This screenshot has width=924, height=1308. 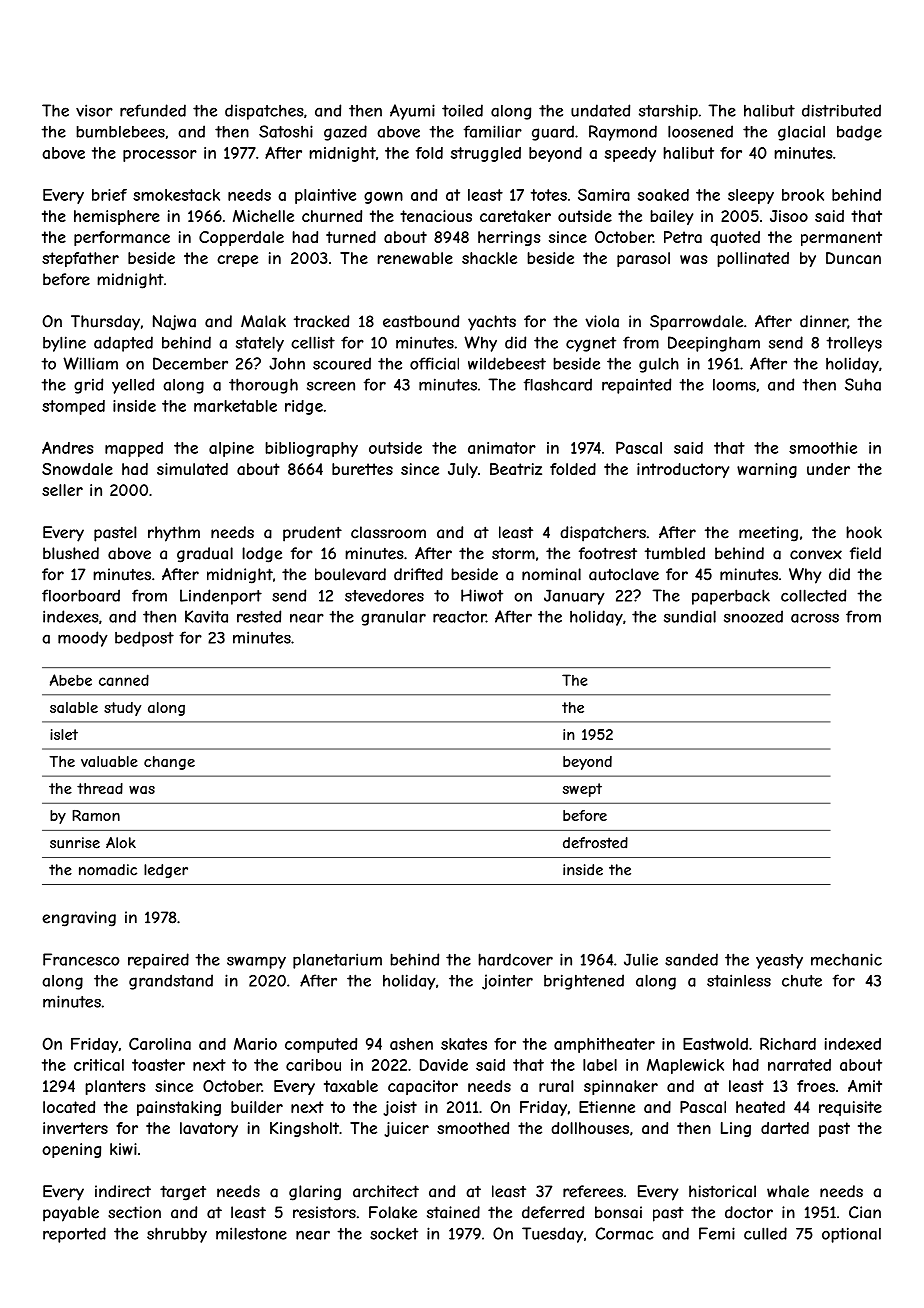 I want to click on refunded, so click(x=153, y=110).
